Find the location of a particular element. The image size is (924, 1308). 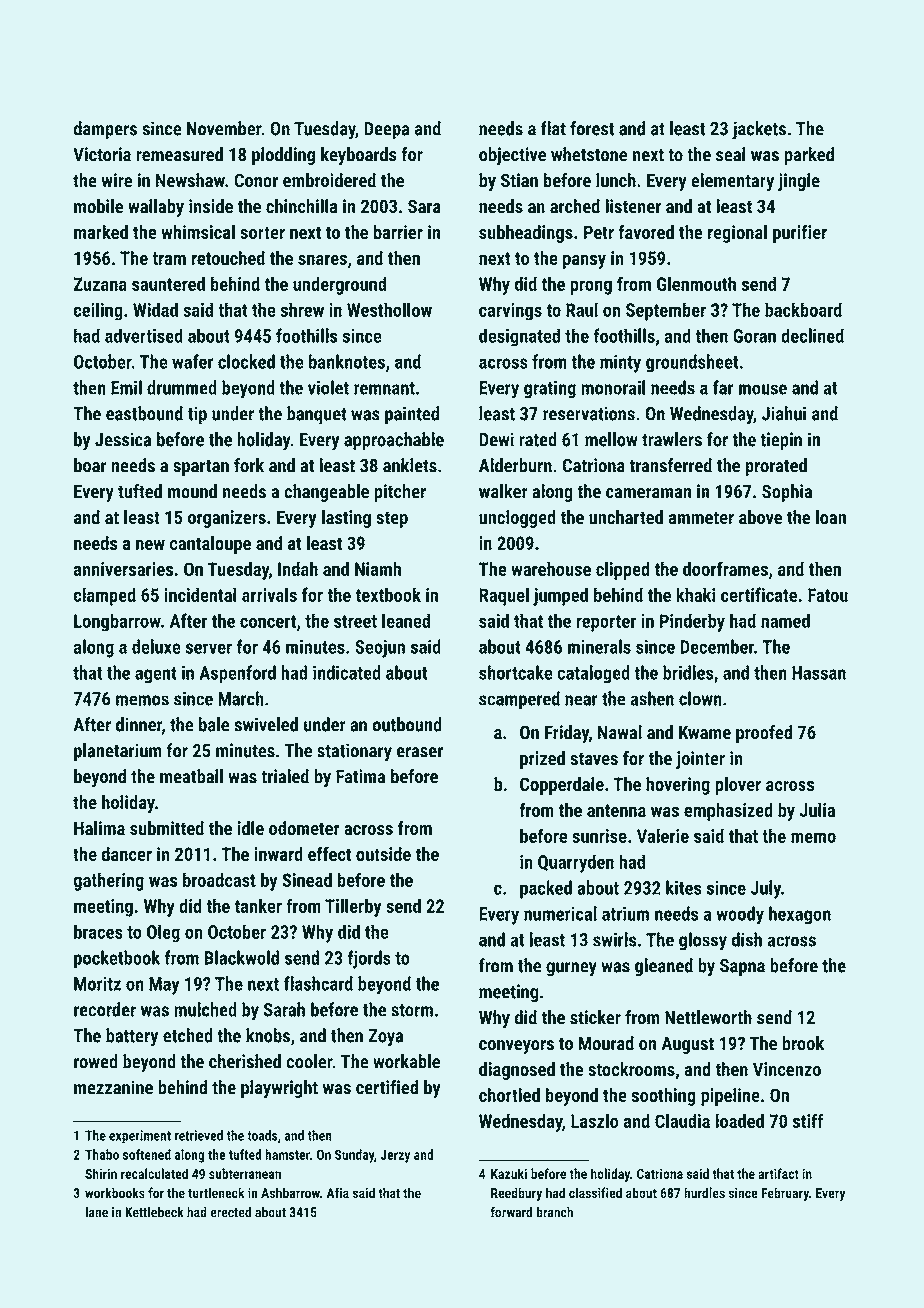

November is located at coordinates (224, 128).
